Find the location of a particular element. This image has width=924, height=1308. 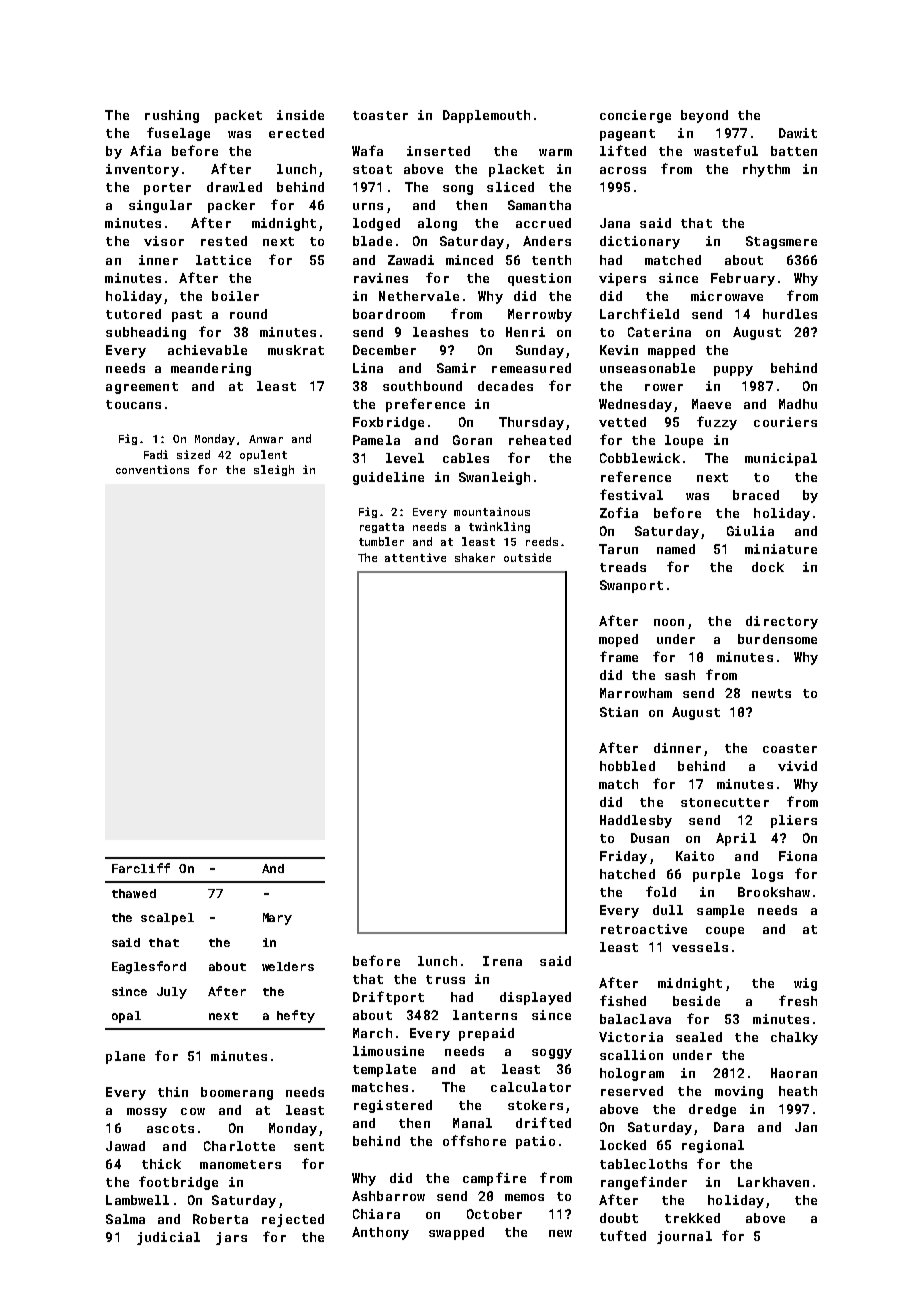

Friday is located at coordinates (623, 857).
